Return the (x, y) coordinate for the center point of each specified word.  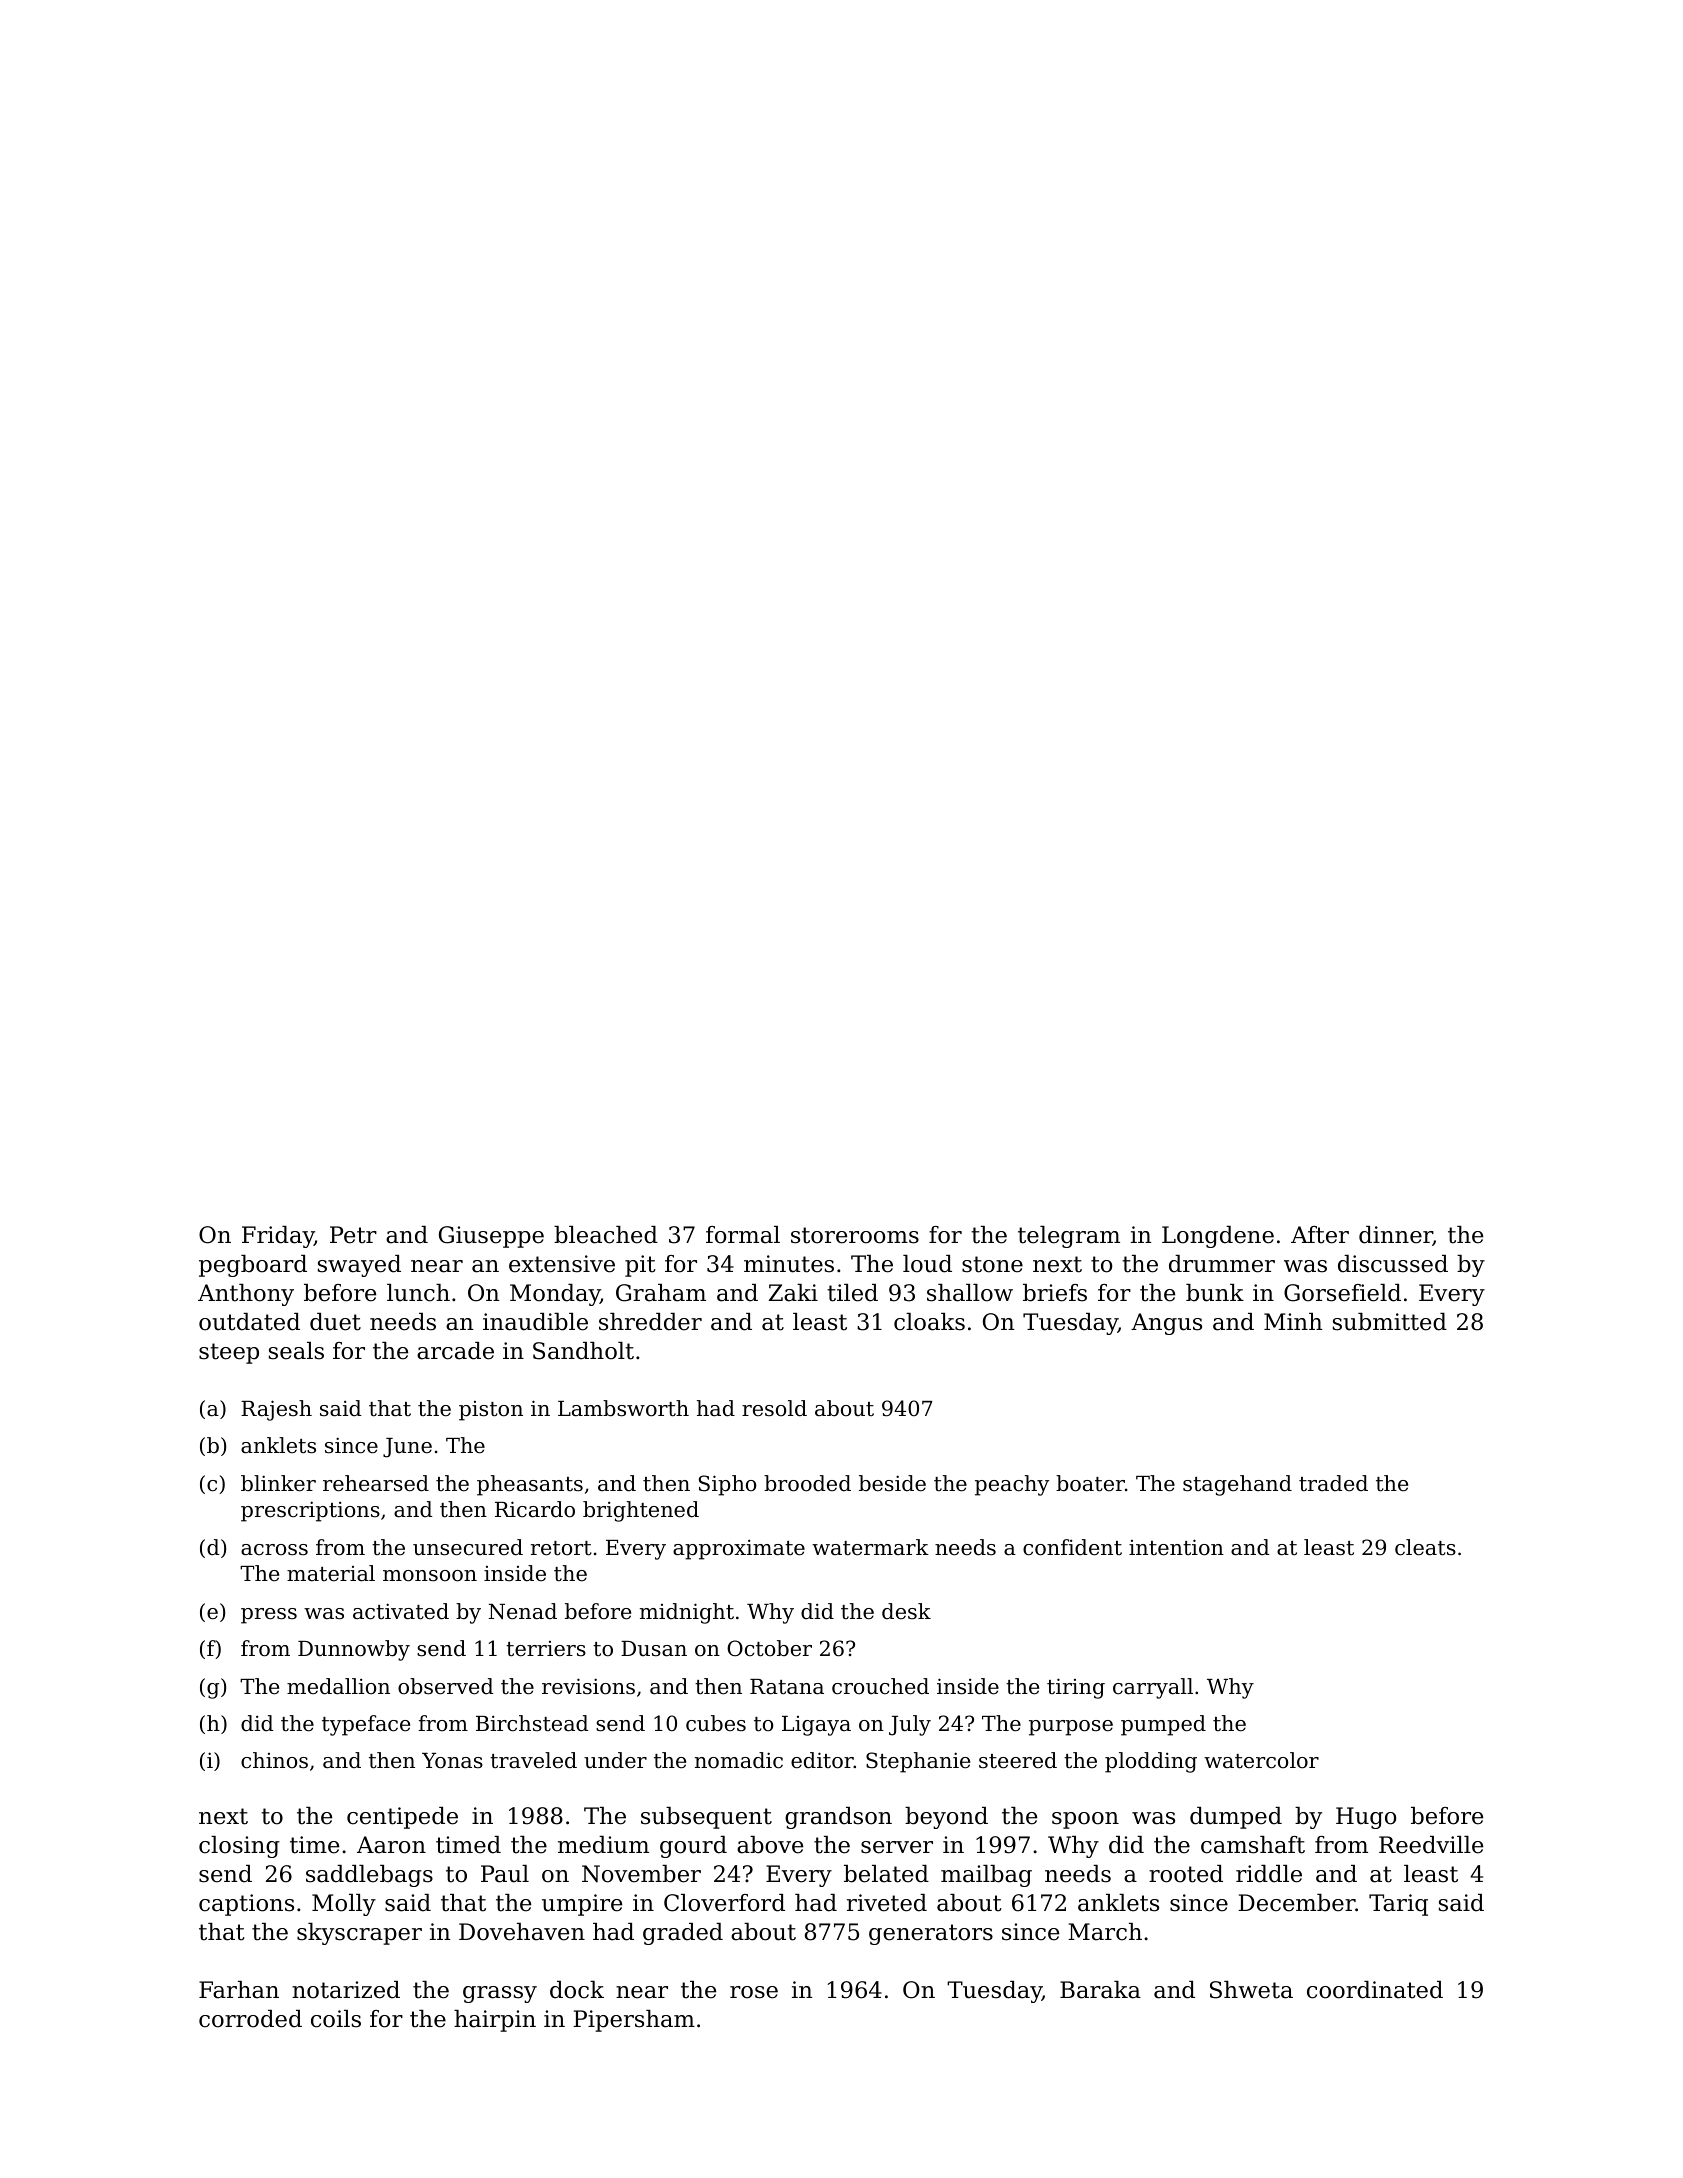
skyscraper (359, 1934)
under (615, 1760)
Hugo (1366, 1818)
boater (1090, 1483)
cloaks (929, 1322)
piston (491, 1411)
